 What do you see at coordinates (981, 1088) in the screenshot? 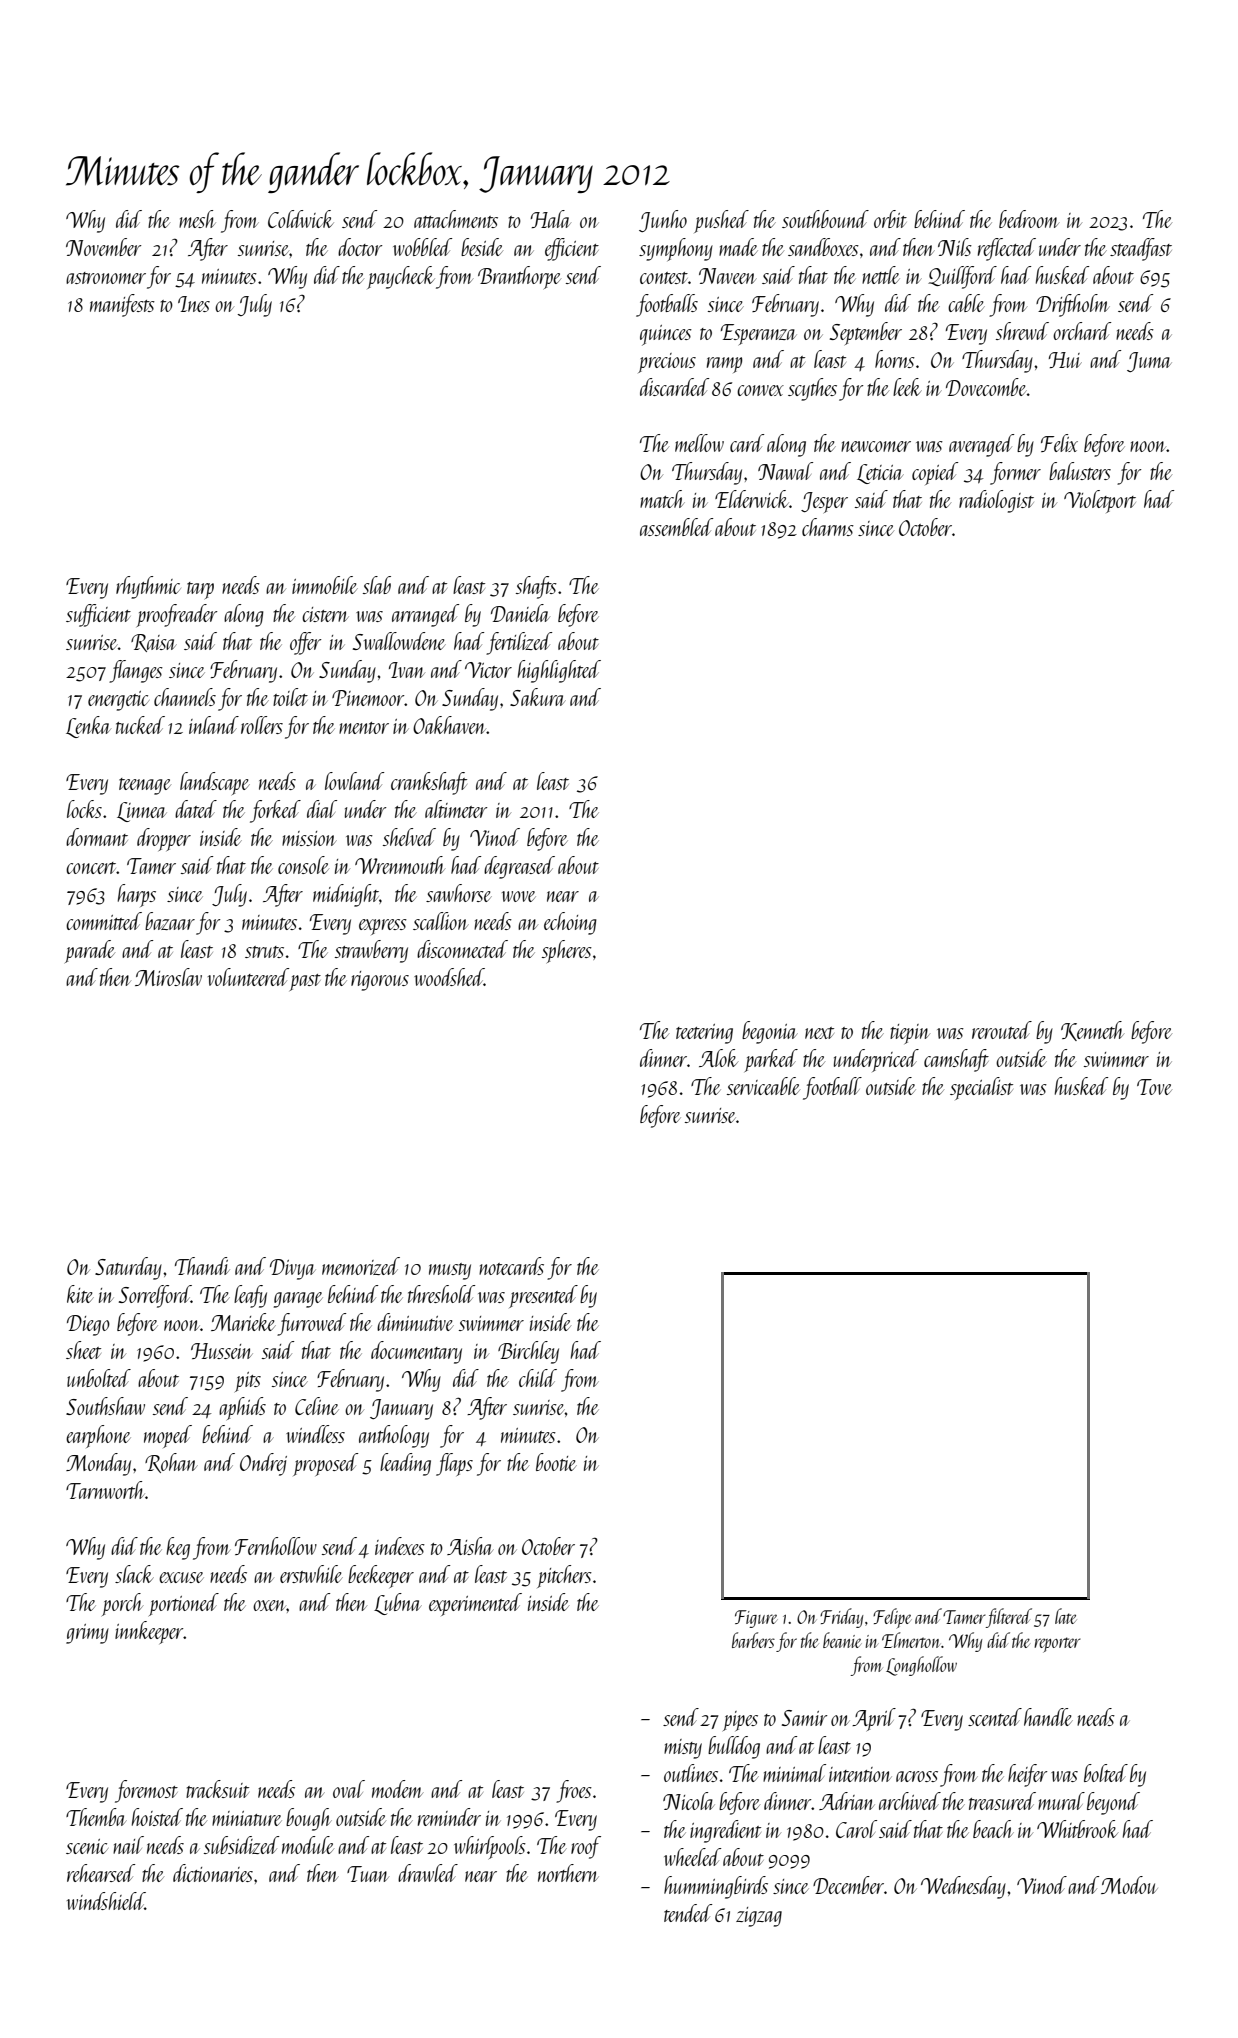
I see `specialist` at bounding box center [981, 1088].
